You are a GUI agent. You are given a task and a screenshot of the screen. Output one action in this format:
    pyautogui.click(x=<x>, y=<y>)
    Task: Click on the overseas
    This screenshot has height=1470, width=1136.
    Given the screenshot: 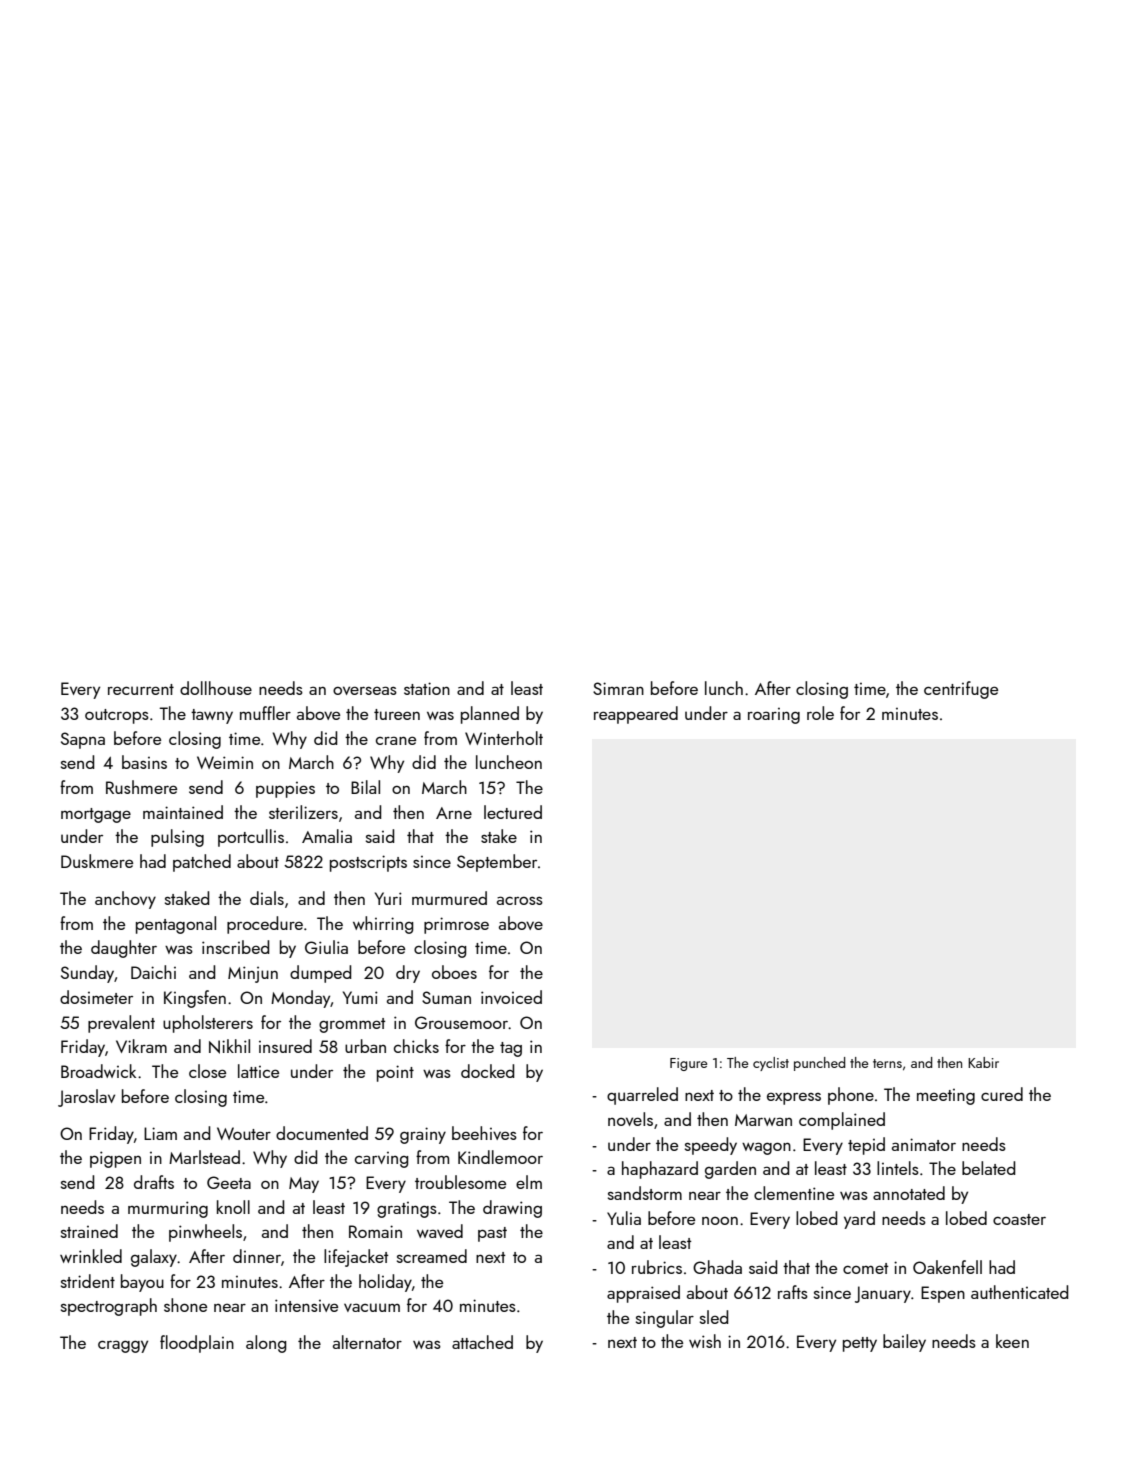 What is the action you would take?
    pyautogui.click(x=365, y=690)
